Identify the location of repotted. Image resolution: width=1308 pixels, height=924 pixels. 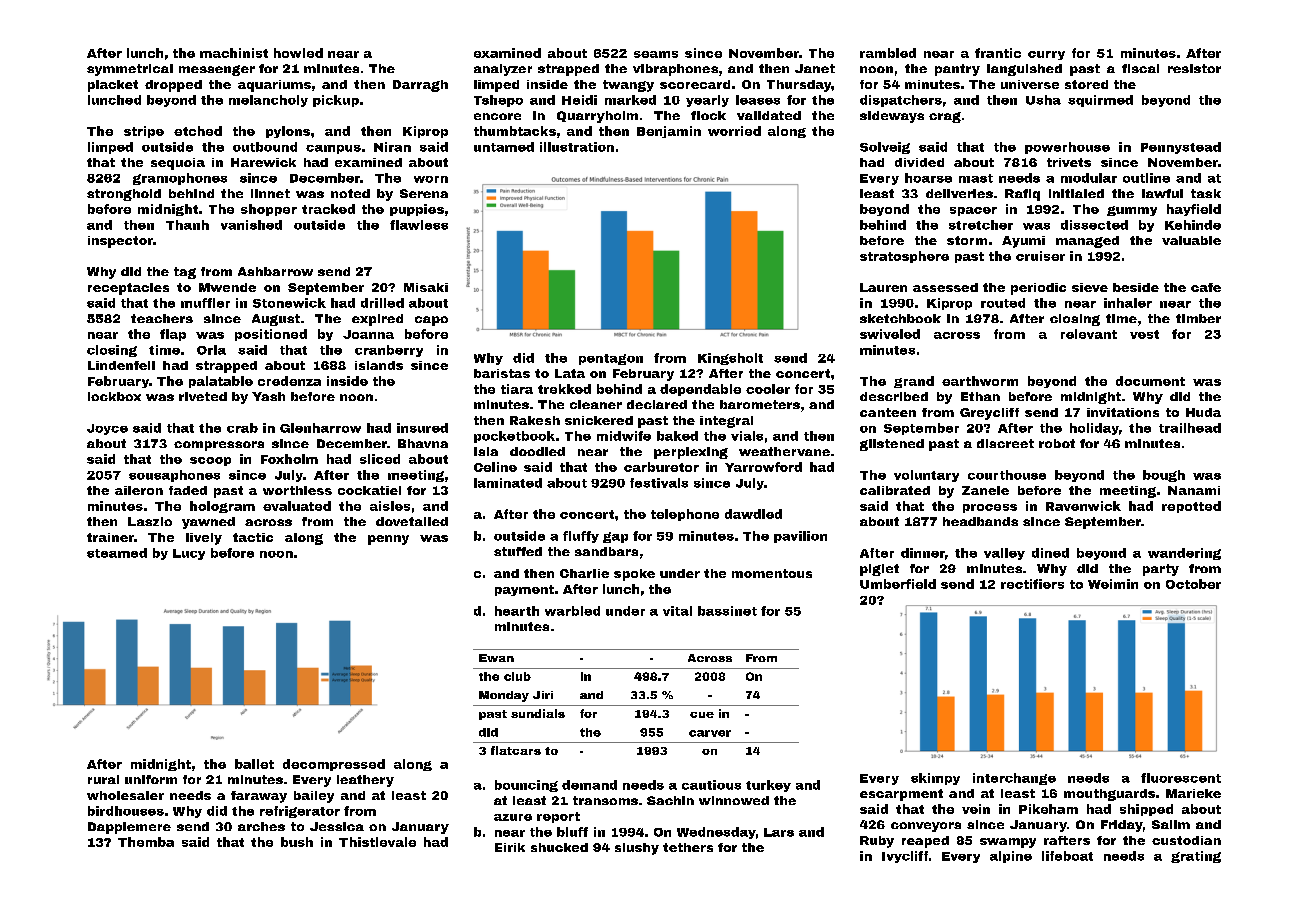
(1191, 507).
